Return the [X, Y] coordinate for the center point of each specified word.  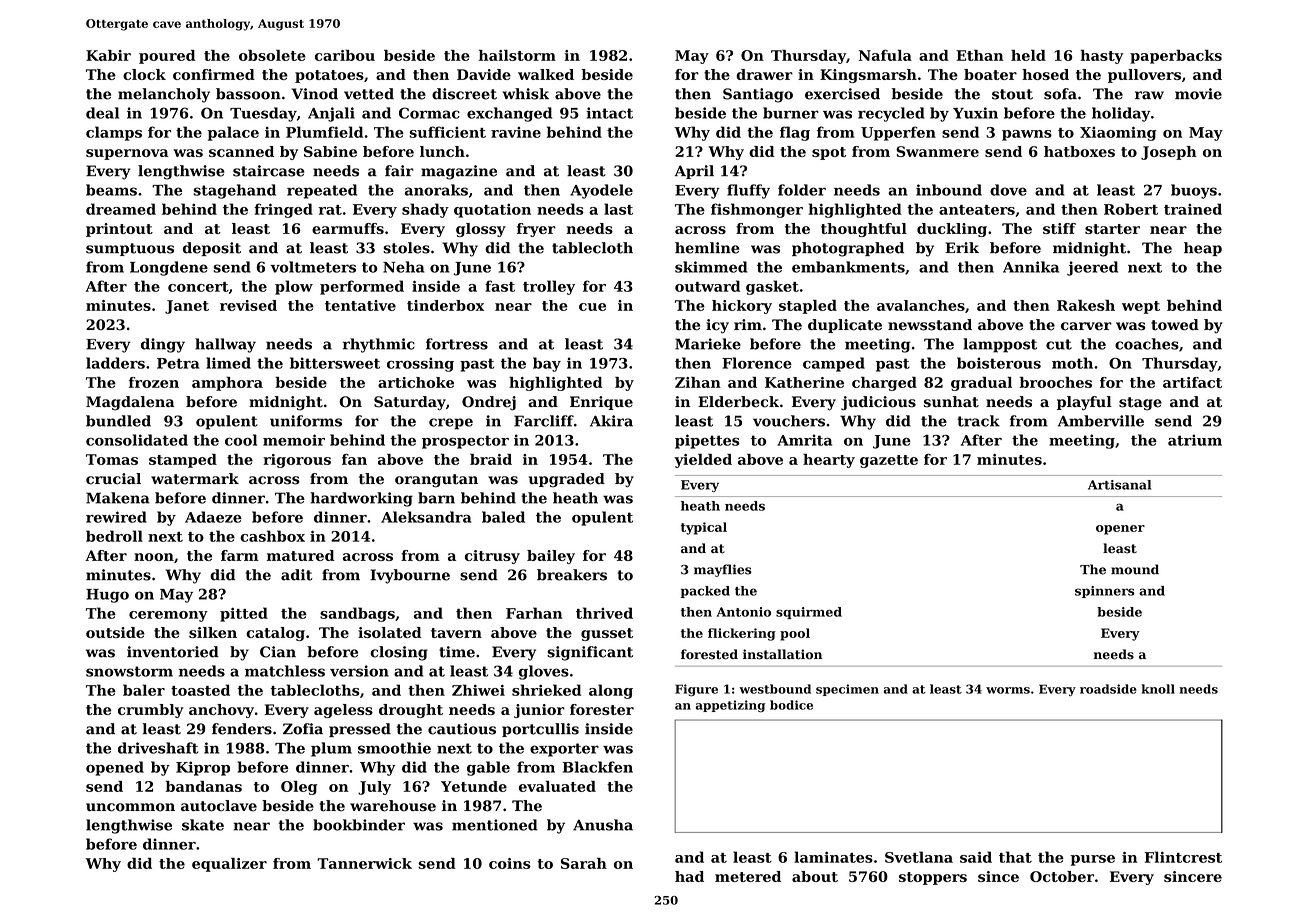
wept [1141, 307]
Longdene [169, 268]
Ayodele [601, 191]
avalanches [921, 305]
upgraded [567, 480]
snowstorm [129, 671]
